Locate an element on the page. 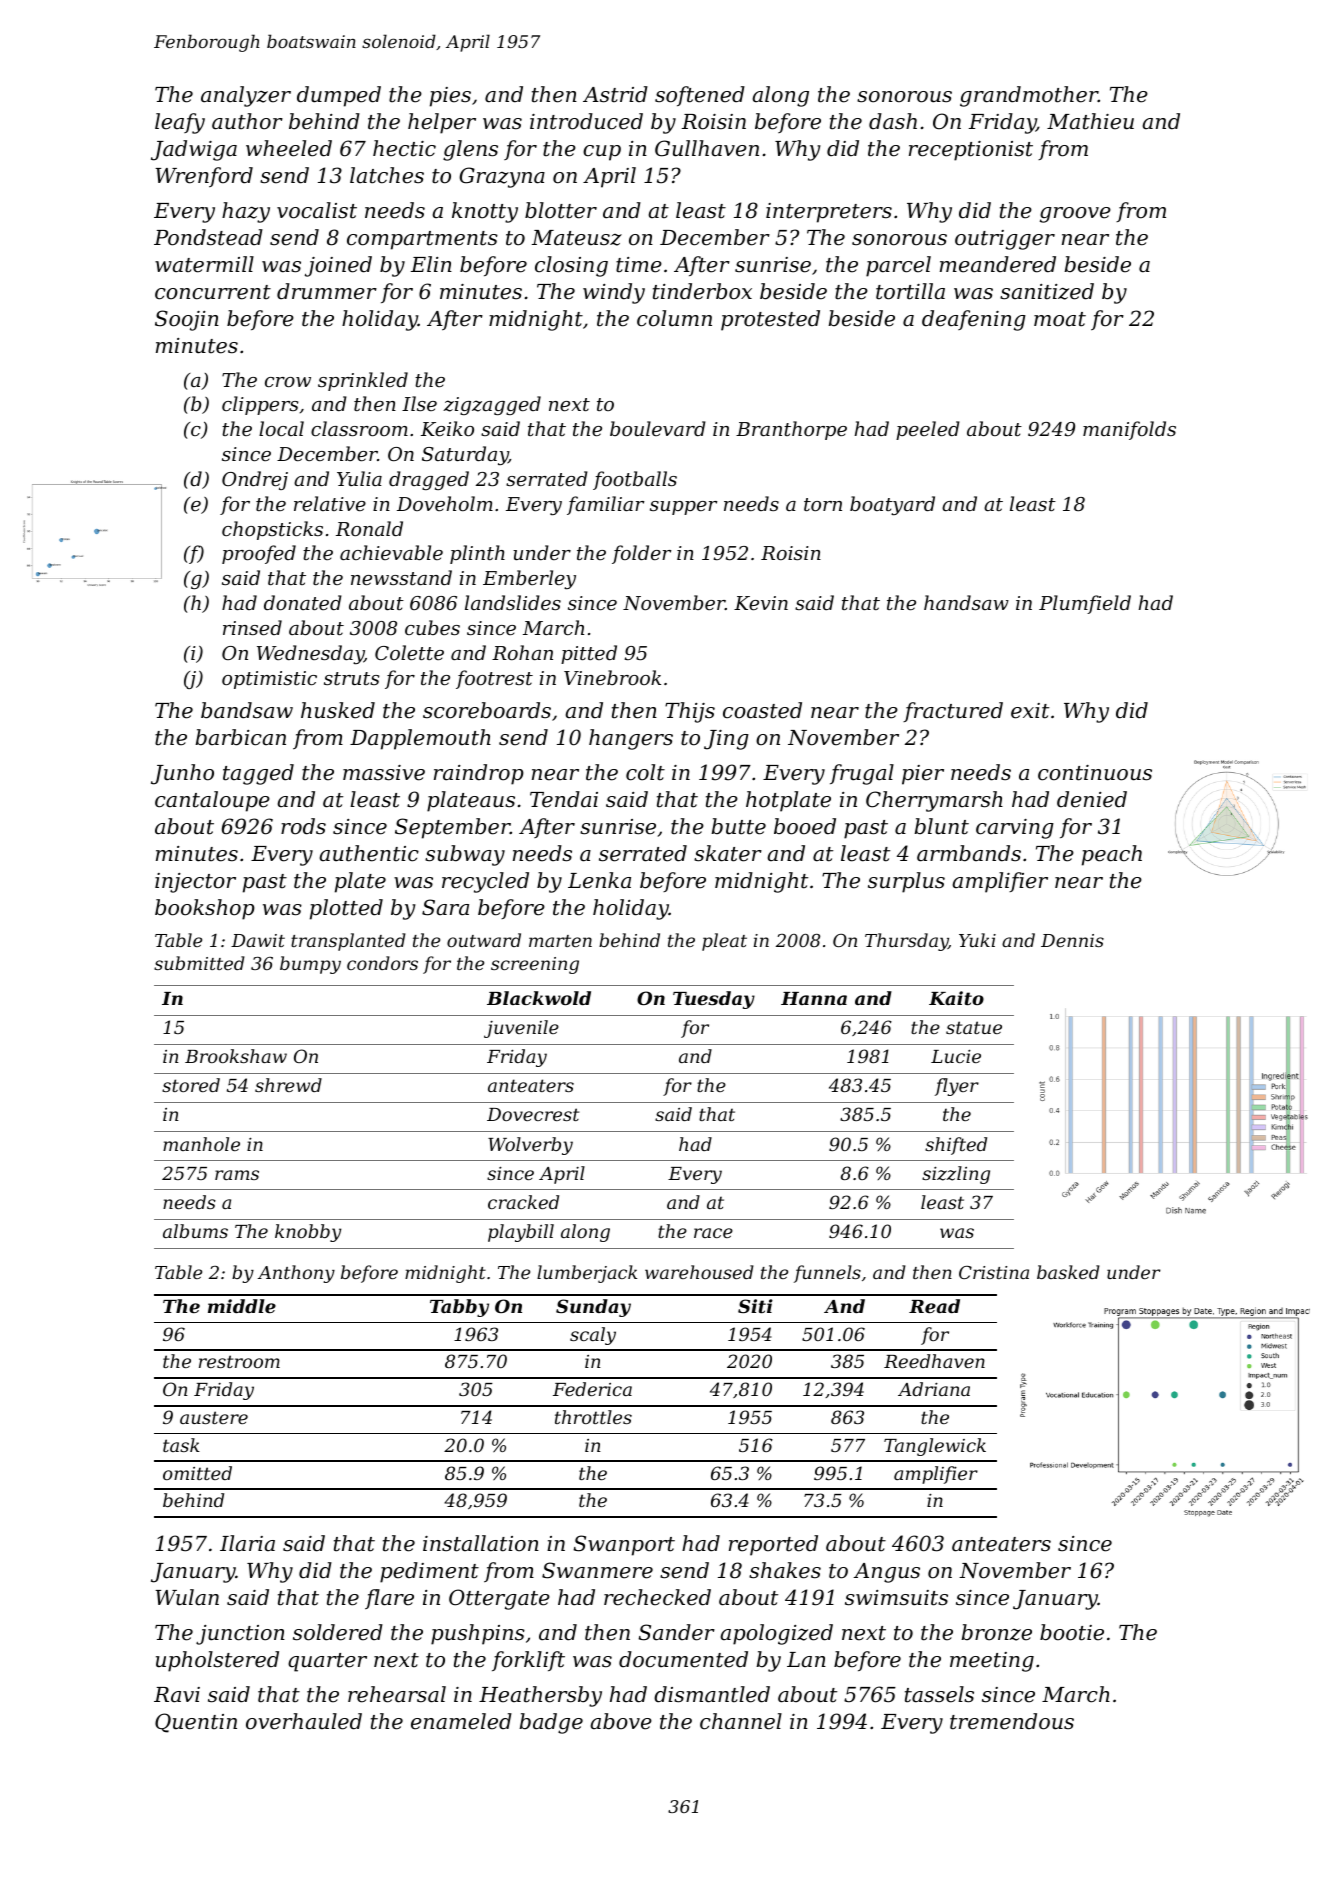 This page has width=1337, height=1891. latches is located at coordinates (387, 175).
